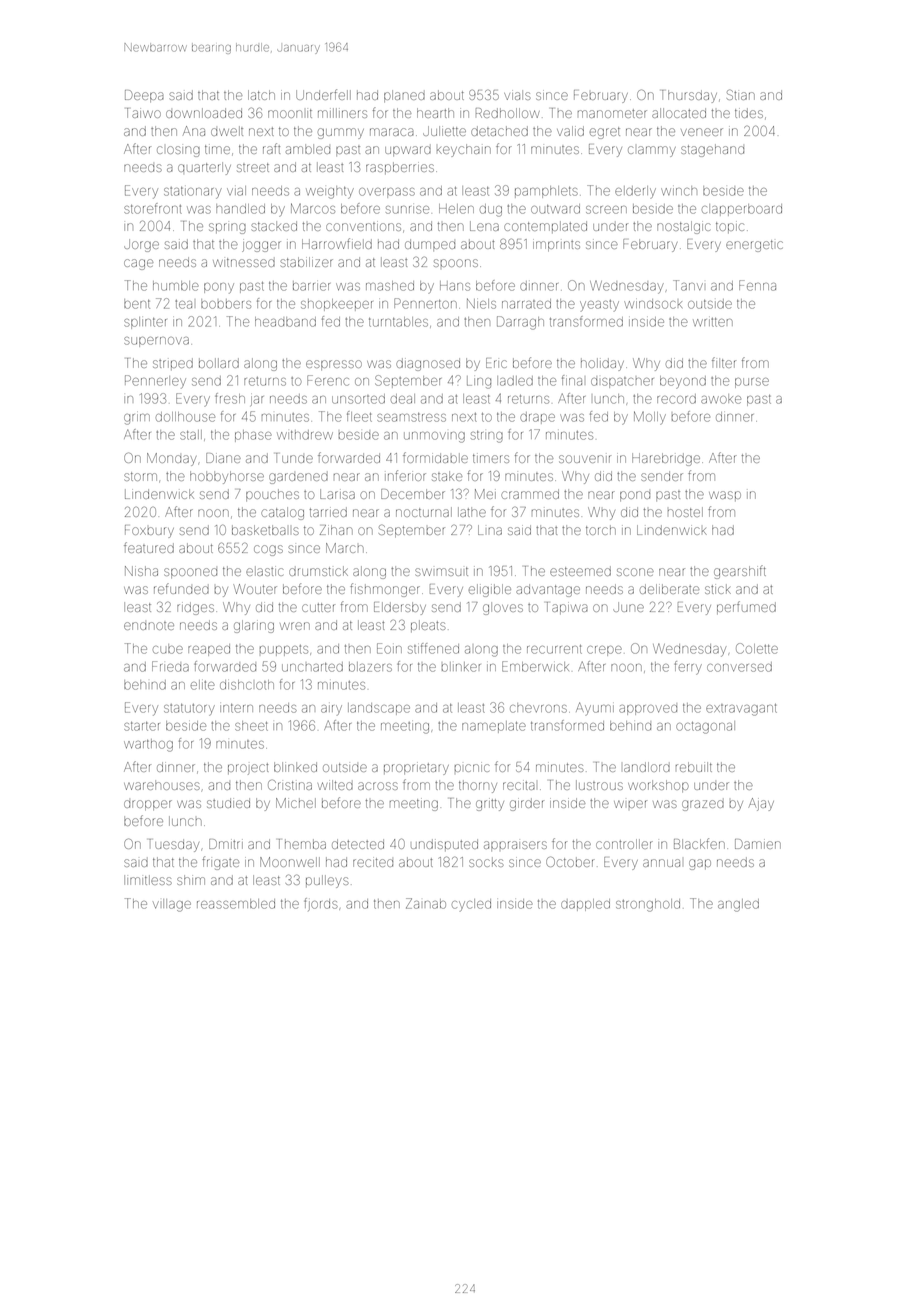 The image size is (908, 1316). I want to click on Ana, so click(194, 131).
